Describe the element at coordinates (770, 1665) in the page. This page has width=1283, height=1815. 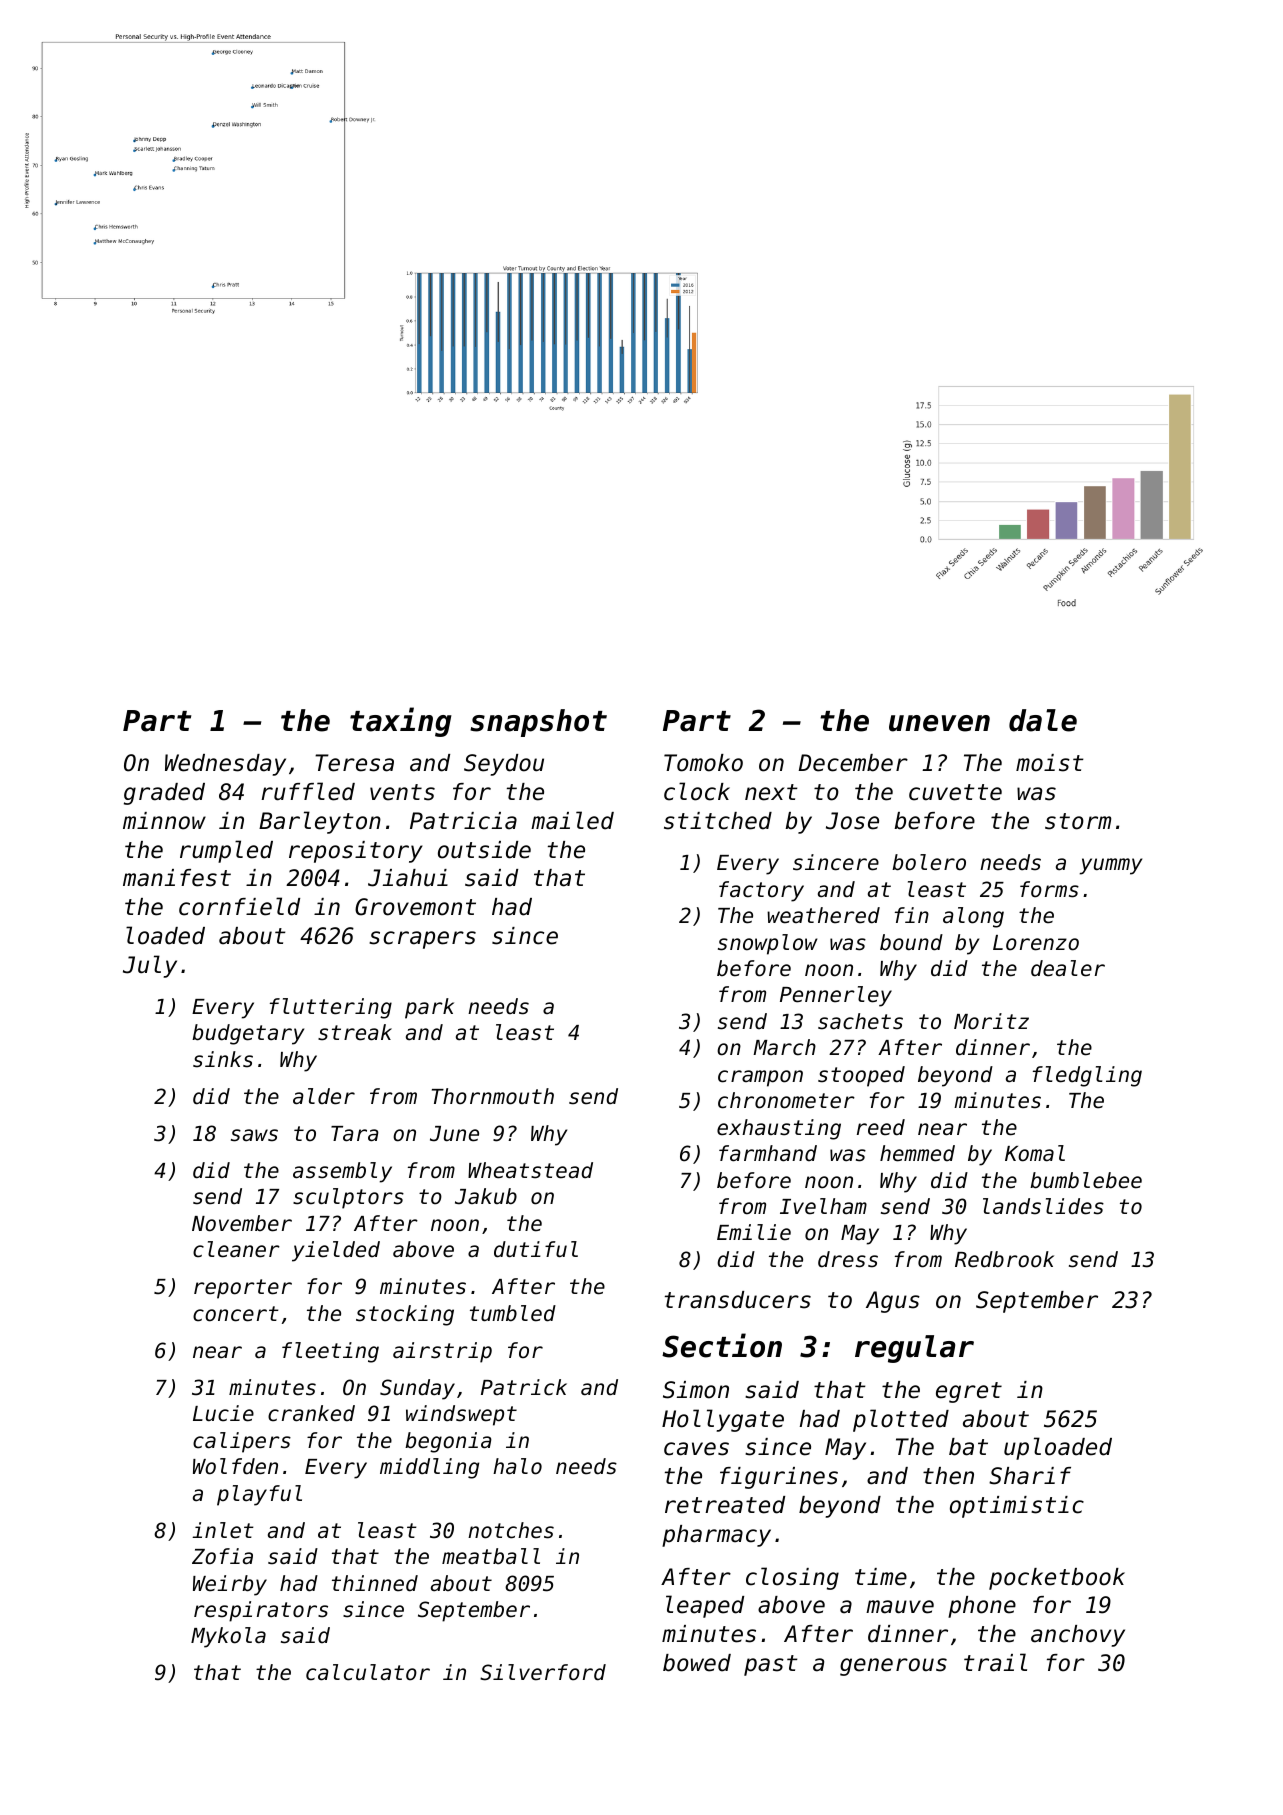
I see `past` at that location.
